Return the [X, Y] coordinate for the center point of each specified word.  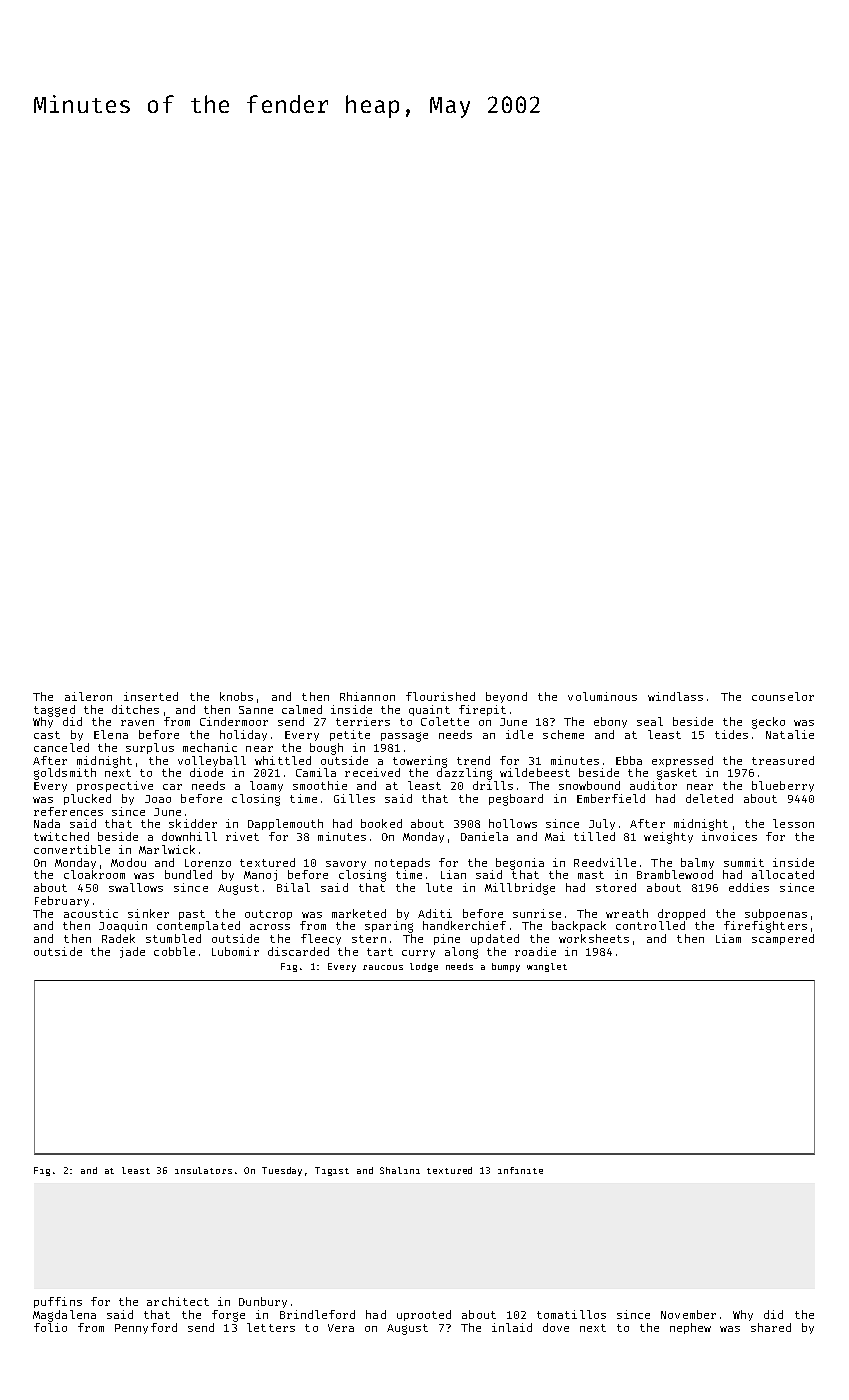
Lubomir [235, 951]
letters [271, 1327]
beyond [506, 697]
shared [771, 1327]
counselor [783, 696]
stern [369, 939]
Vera [341, 1328]
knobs [236, 696]
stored [616, 887]
